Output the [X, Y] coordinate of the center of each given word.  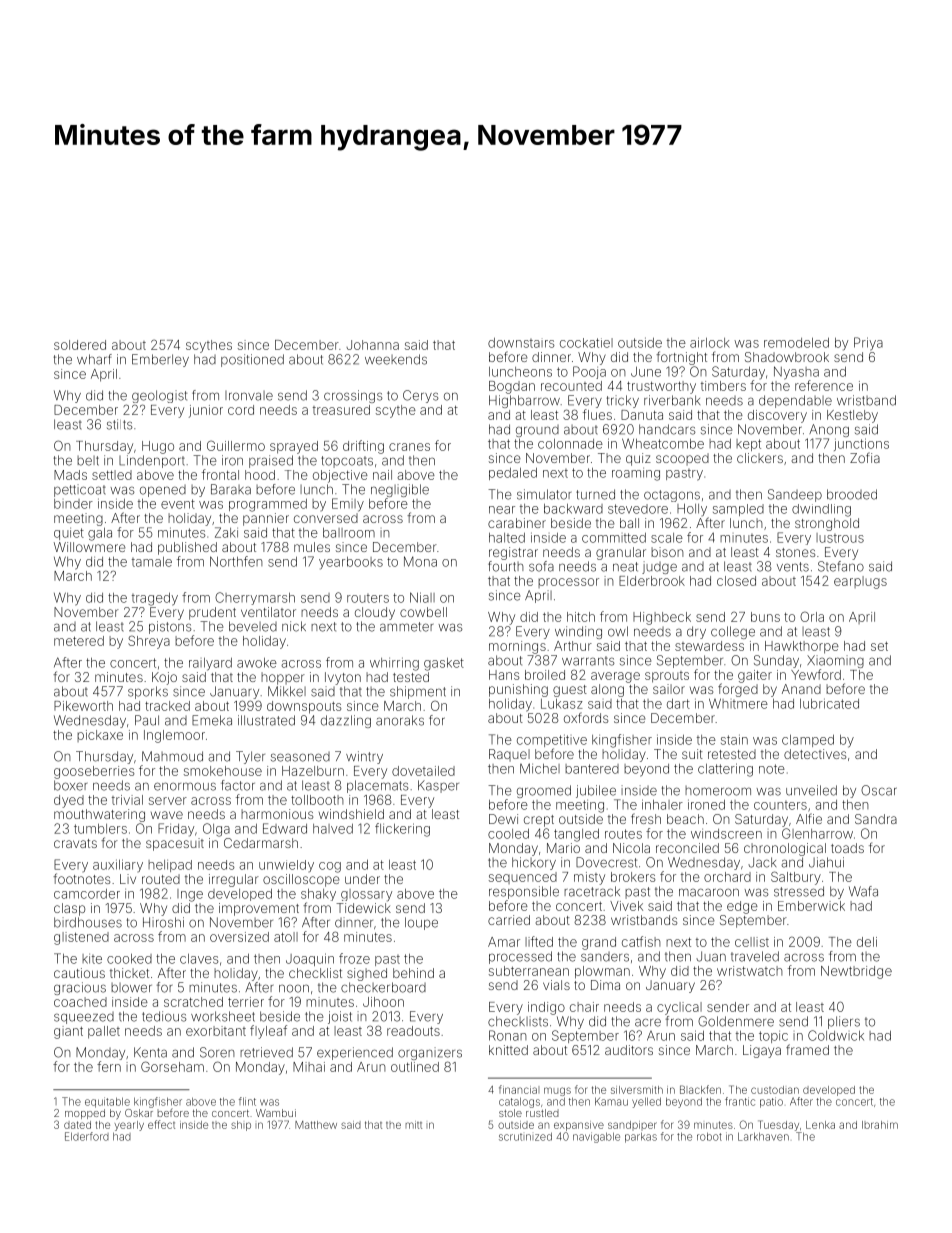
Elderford [87, 1136]
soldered [80, 345]
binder [73, 504]
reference [824, 385]
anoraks [400, 720]
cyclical [679, 1008]
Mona [420, 561]
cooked [129, 959]
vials [556, 985]
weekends [396, 359]
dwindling [821, 510]
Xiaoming [835, 661]
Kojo [164, 678]
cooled [508, 834]
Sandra [876, 819]
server [168, 801]
